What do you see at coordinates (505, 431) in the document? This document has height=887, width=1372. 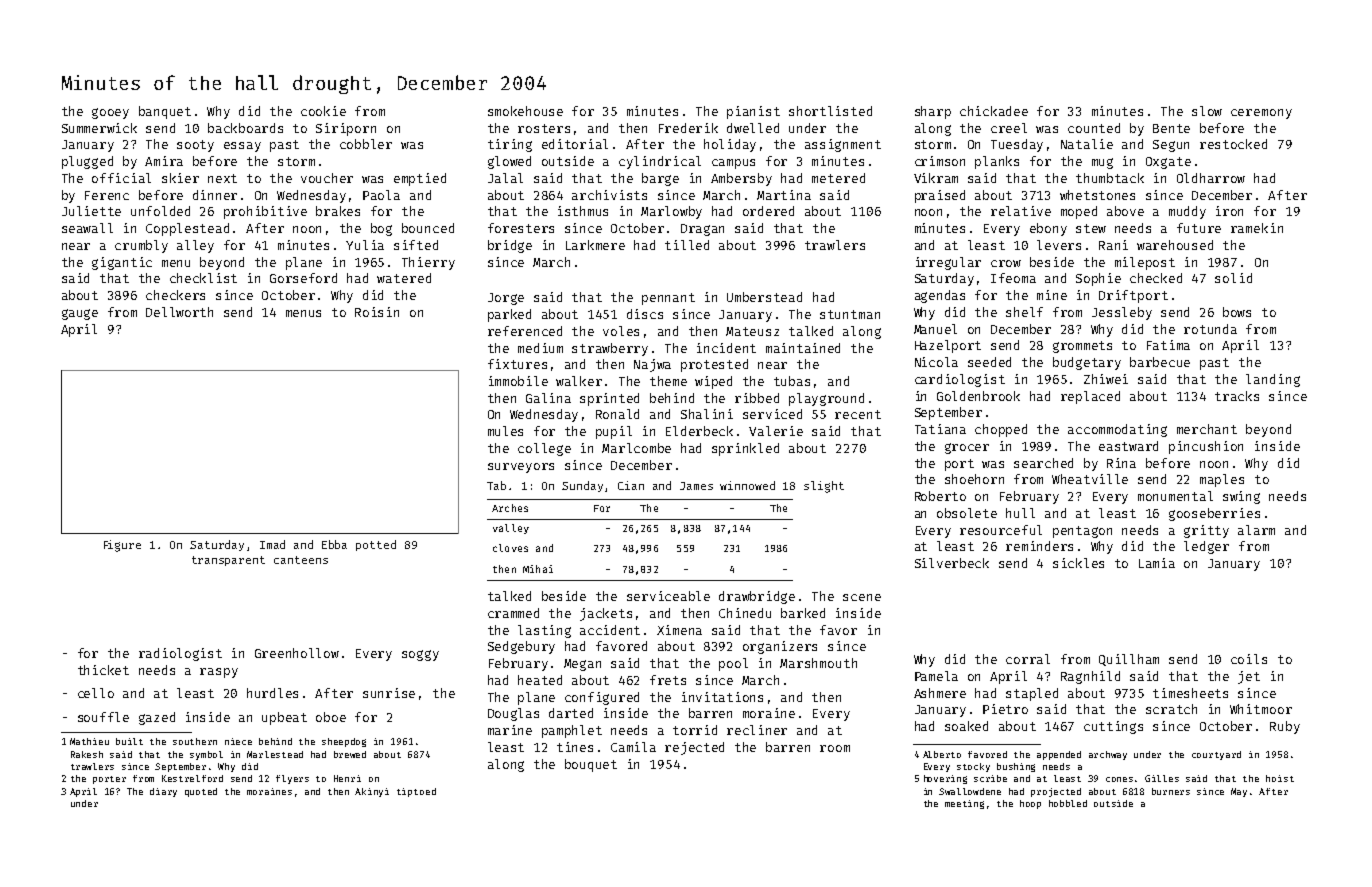 I see `mules` at bounding box center [505, 431].
